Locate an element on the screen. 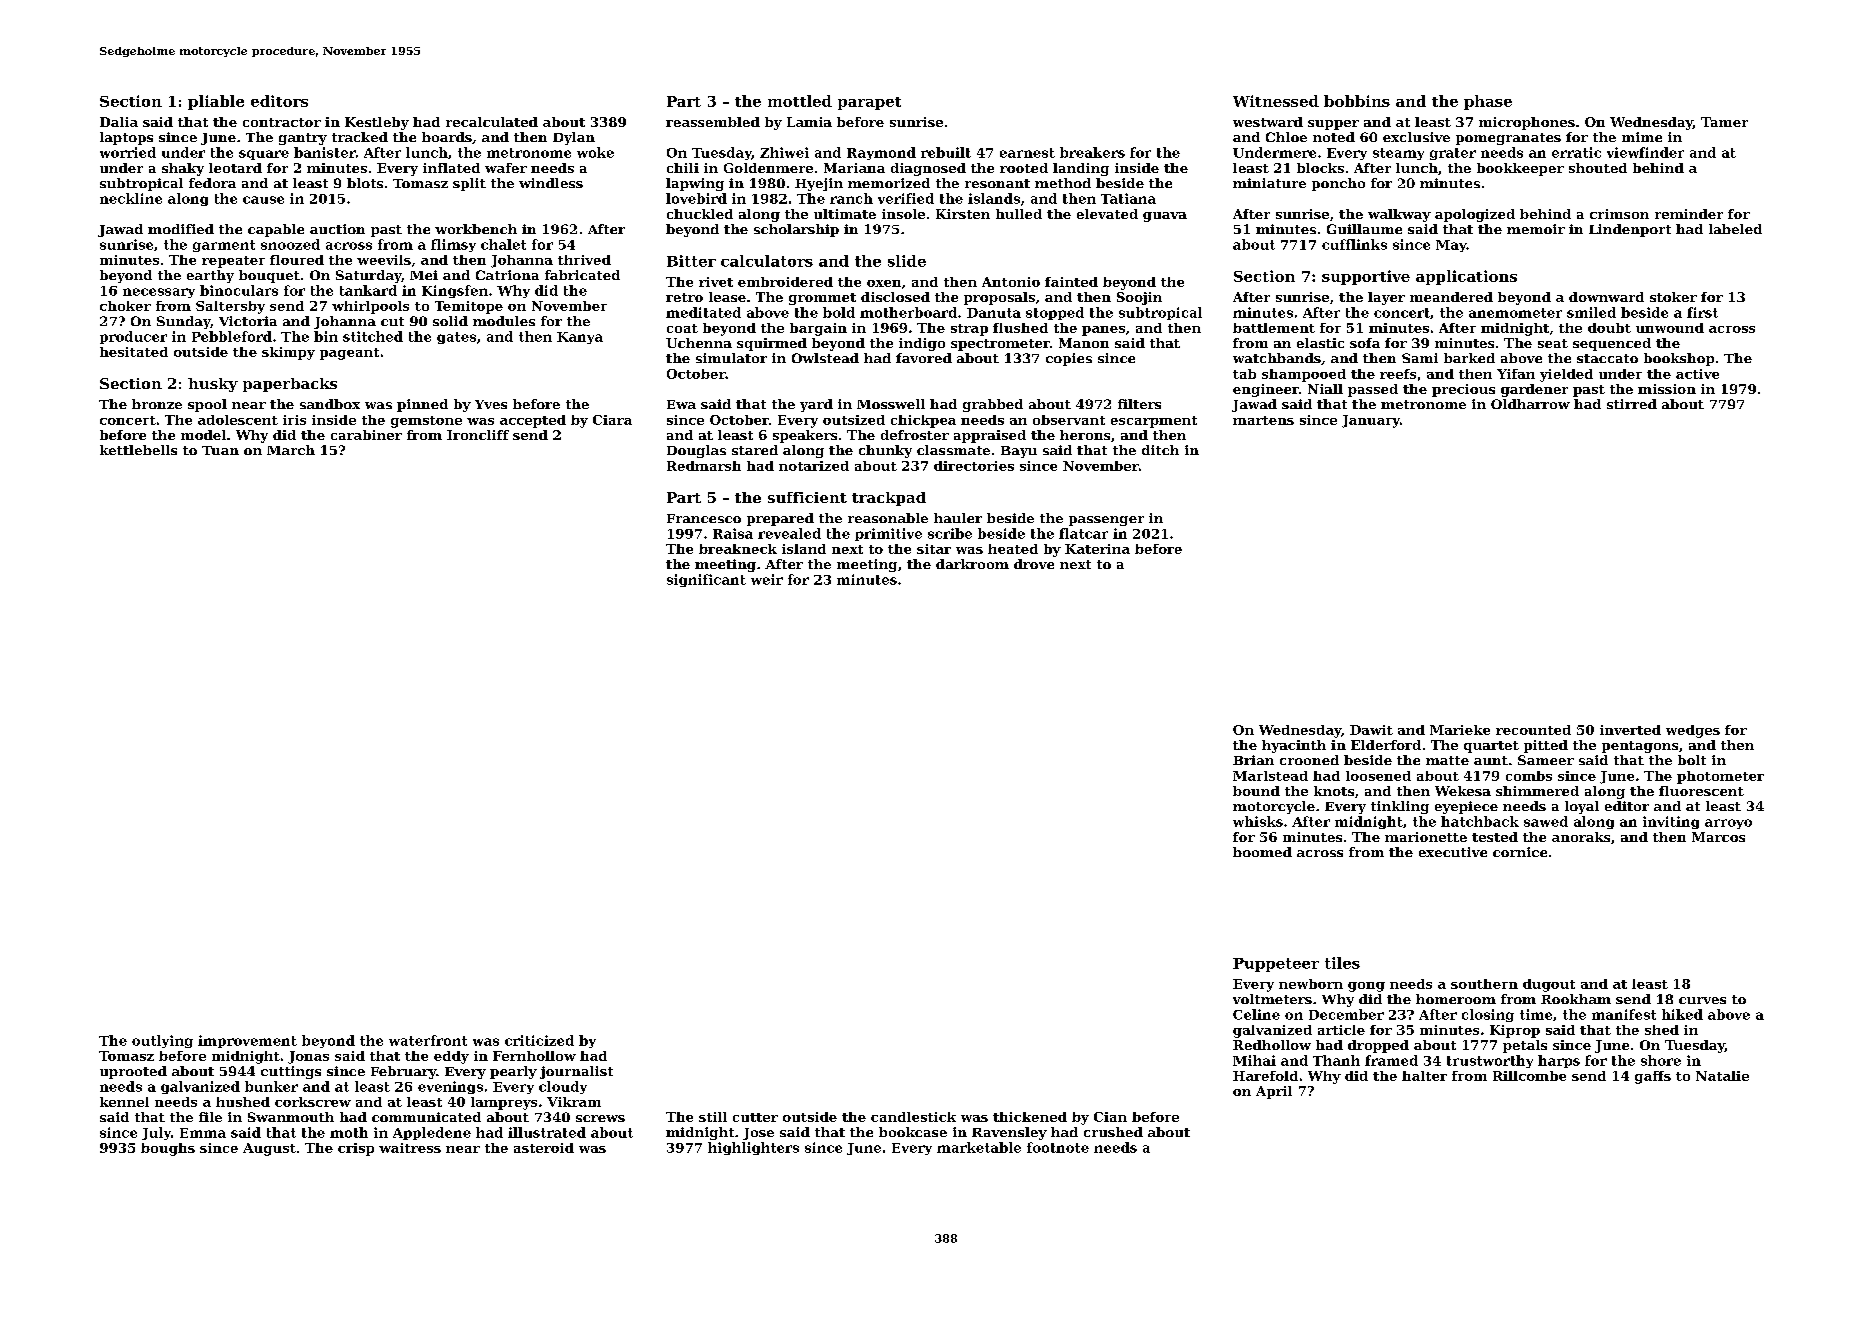  significant is located at coordinates (706, 580).
